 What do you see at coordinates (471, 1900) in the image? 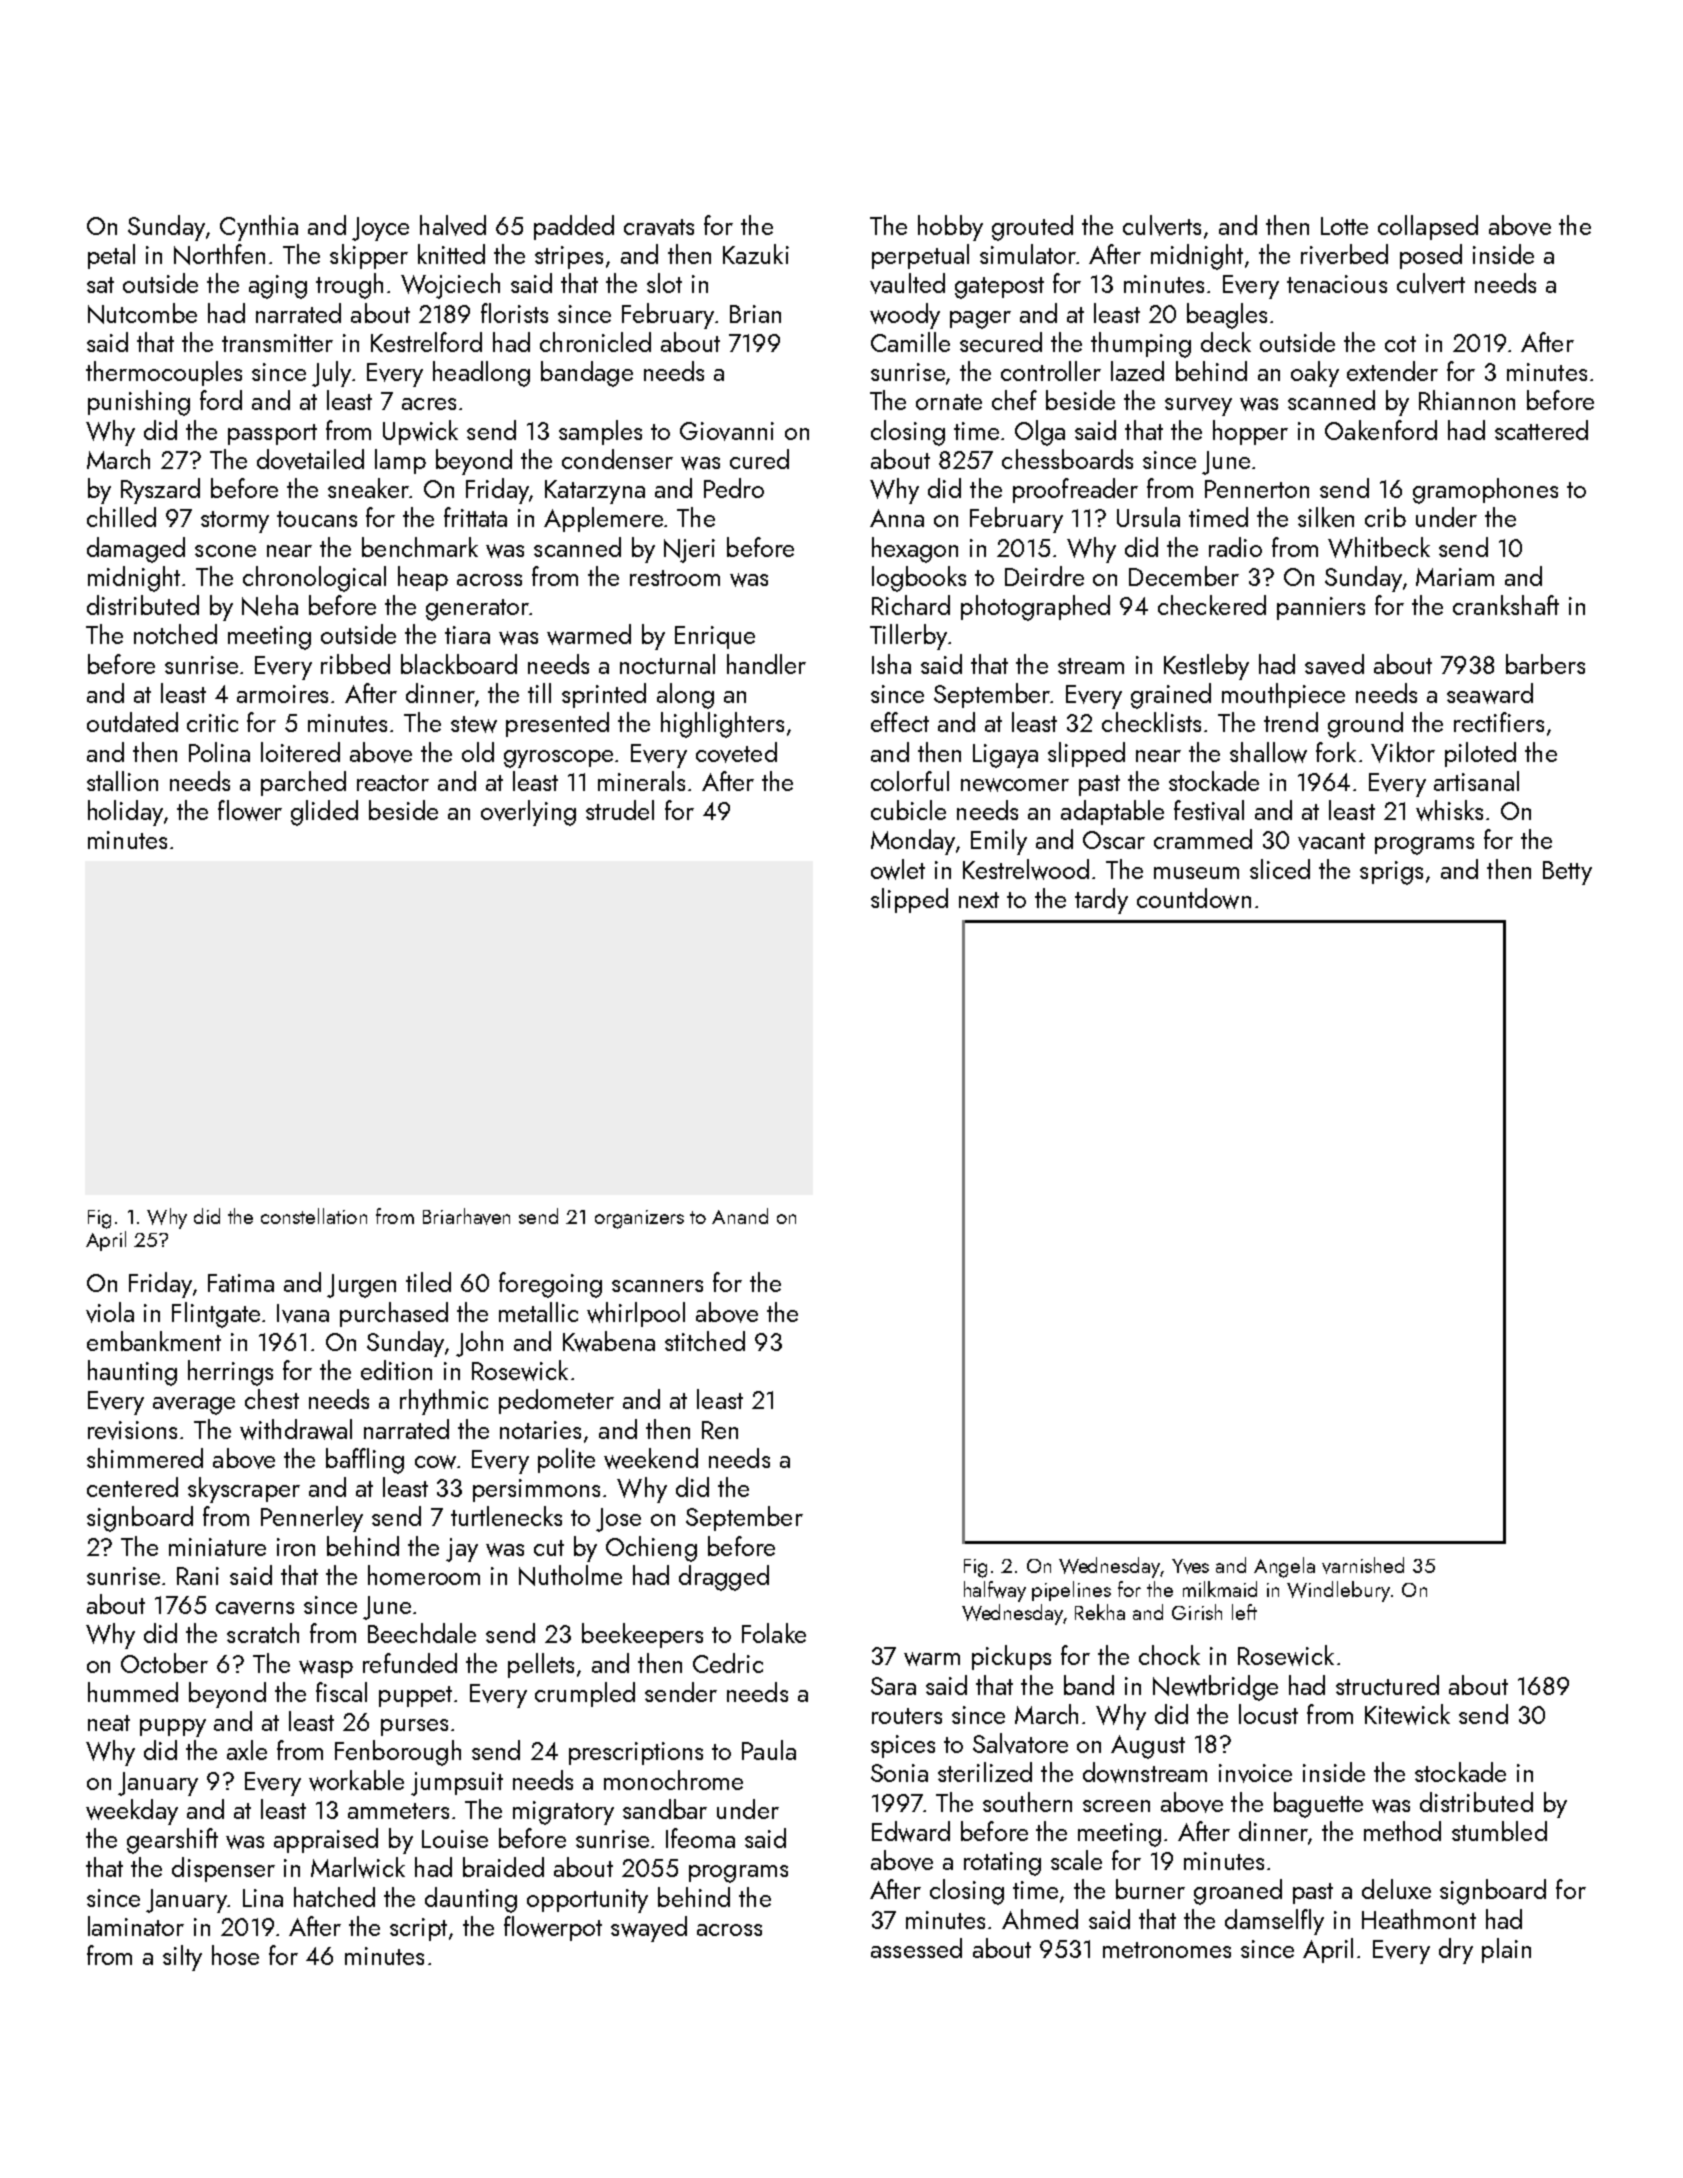
I see `daunting` at bounding box center [471, 1900].
